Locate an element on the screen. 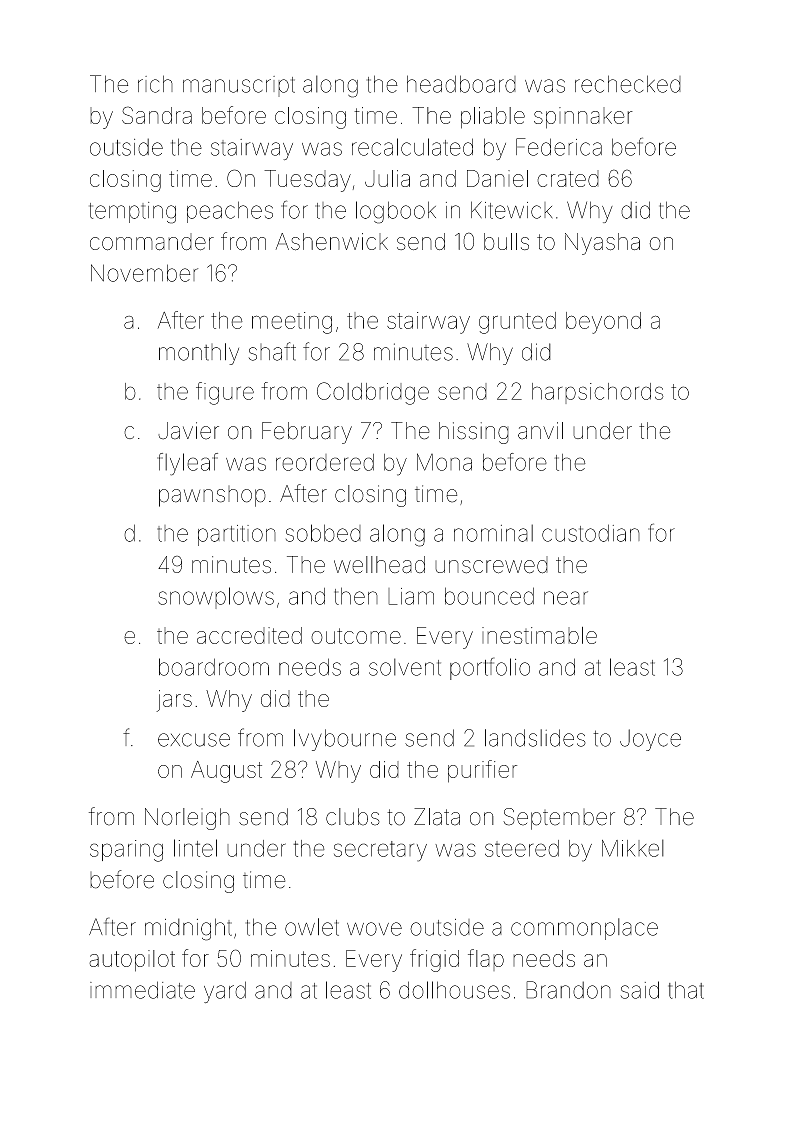  Mikkel is located at coordinates (633, 848).
